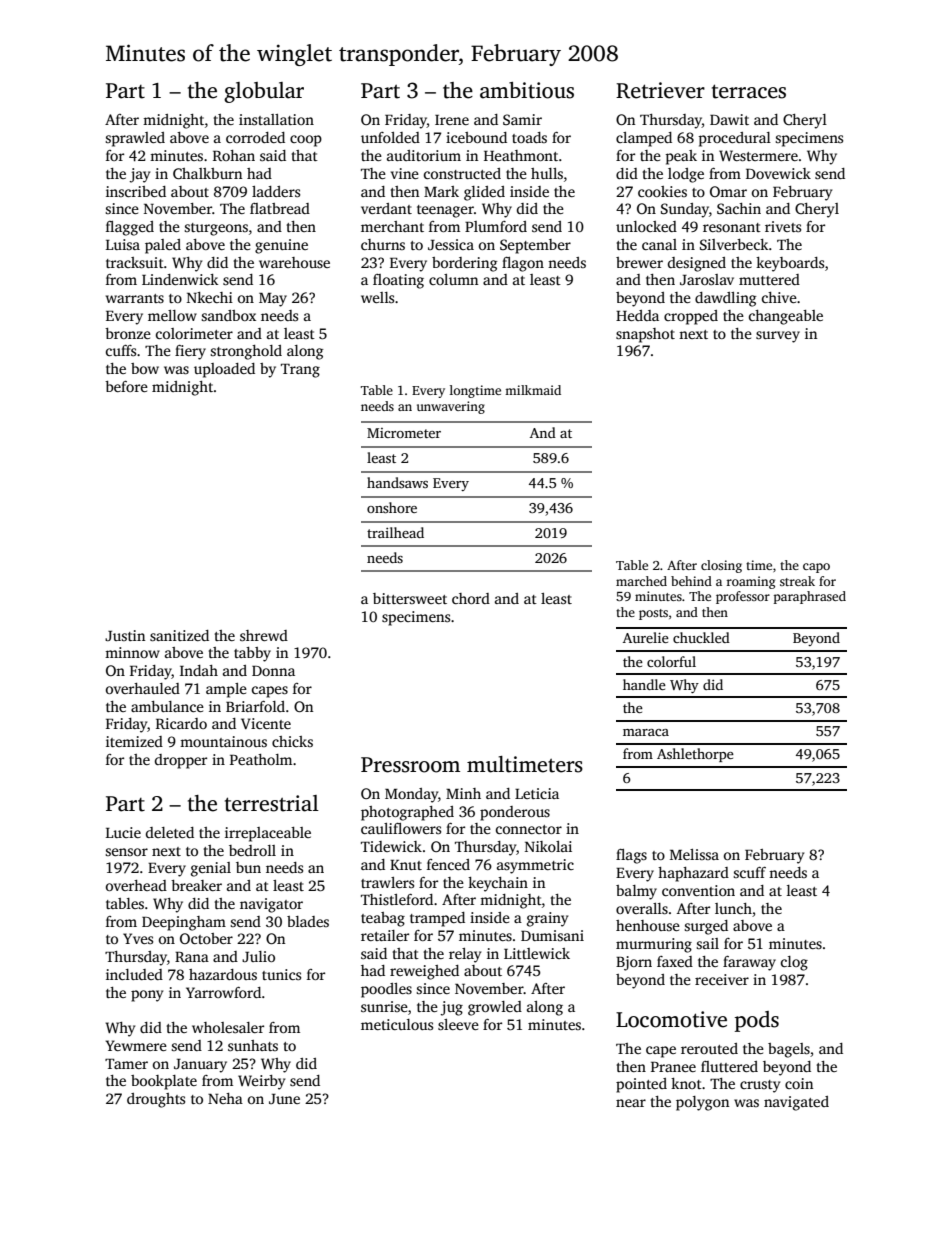  Describe the element at coordinates (179, 635) in the screenshot. I see `sanitized` at that location.
